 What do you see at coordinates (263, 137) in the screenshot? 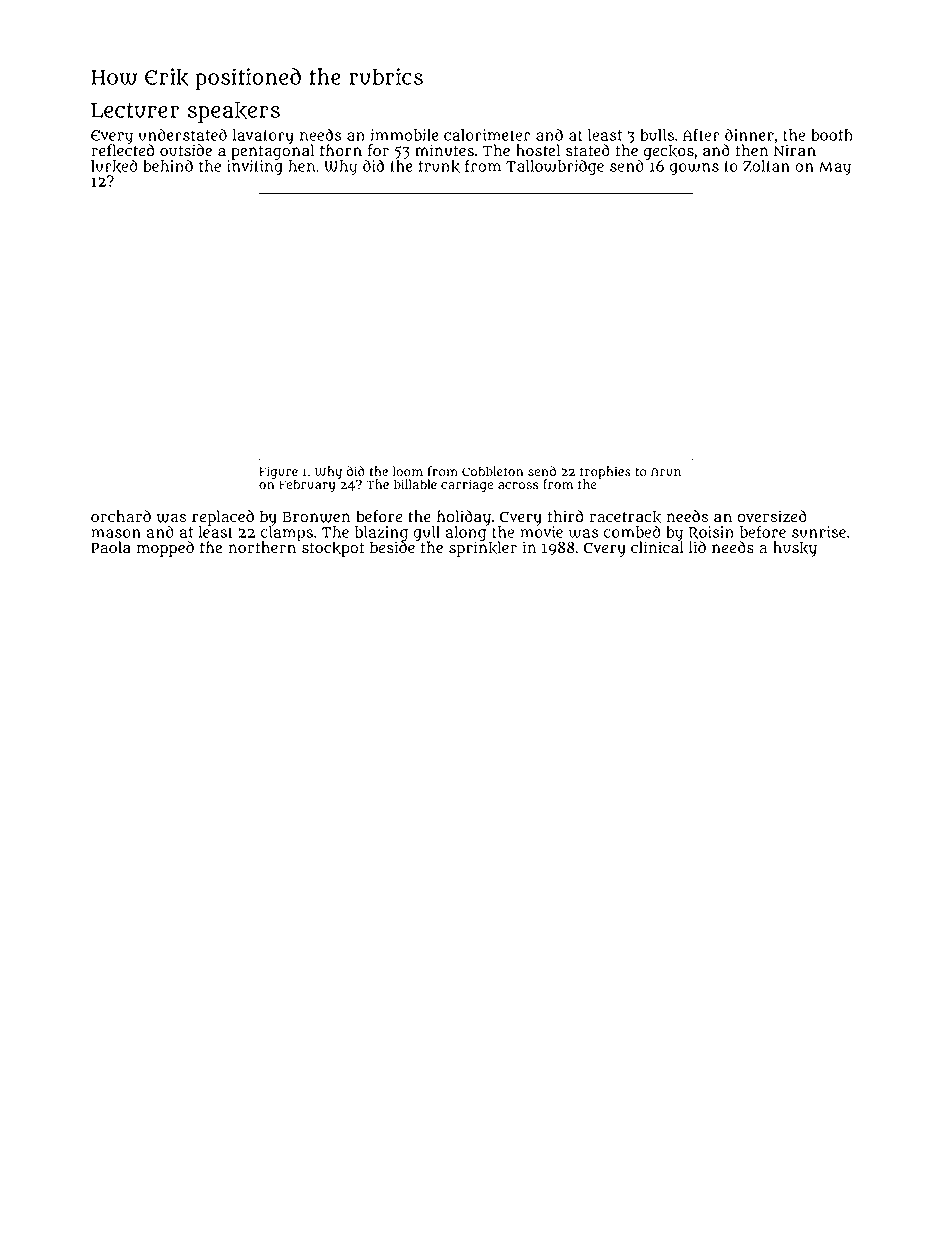
I see `lavatory` at bounding box center [263, 137].
